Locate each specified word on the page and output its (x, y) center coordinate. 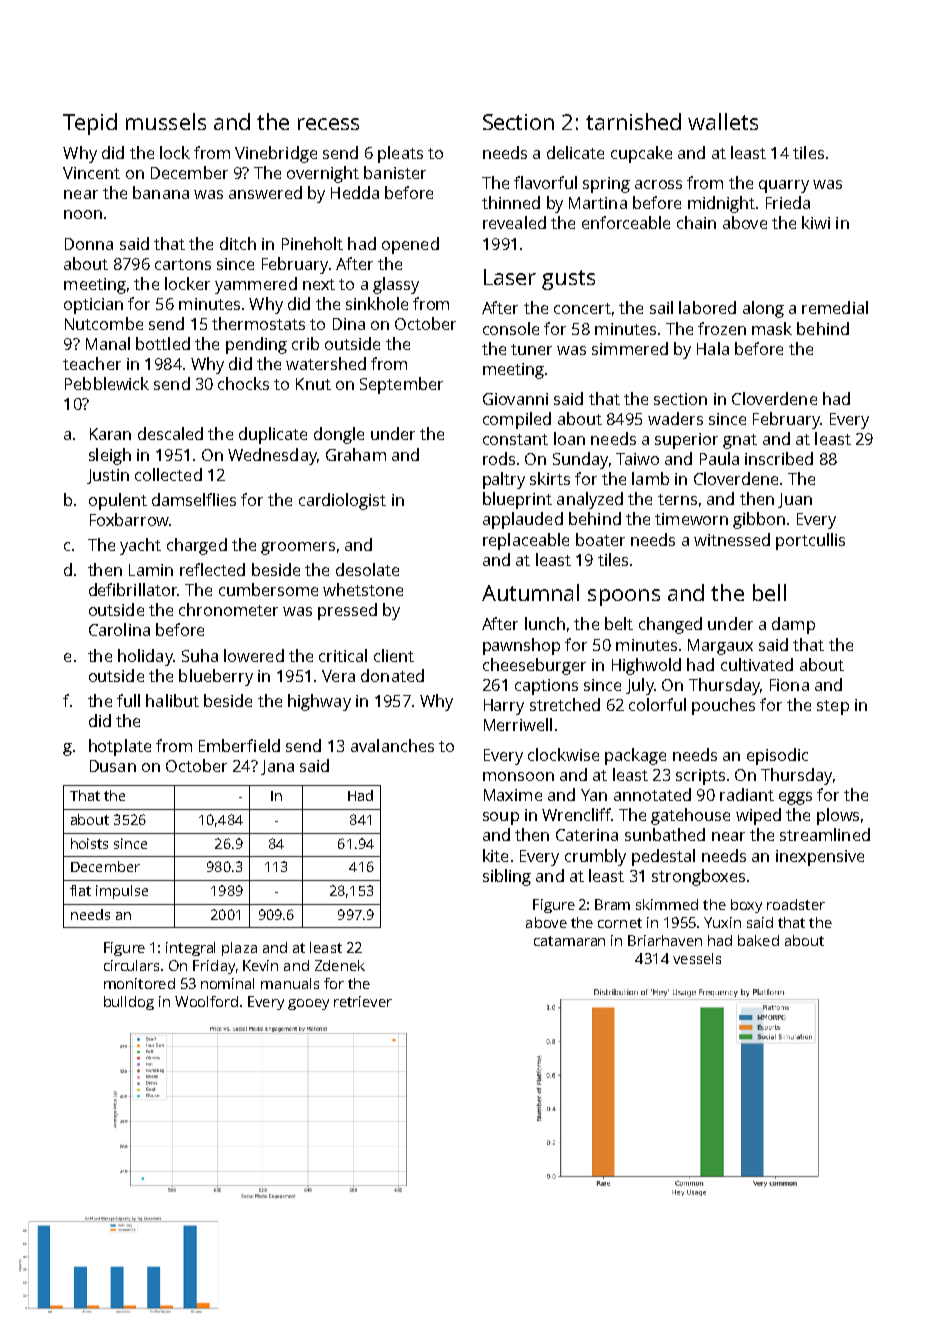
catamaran (569, 941)
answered (265, 192)
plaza (239, 949)
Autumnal (530, 592)
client (394, 655)
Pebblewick (107, 383)
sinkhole (377, 303)
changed (670, 625)
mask (772, 328)
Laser (510, 277)
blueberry (216, 677)
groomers (298, 548)
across (658, 184)
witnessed (732, 539)
